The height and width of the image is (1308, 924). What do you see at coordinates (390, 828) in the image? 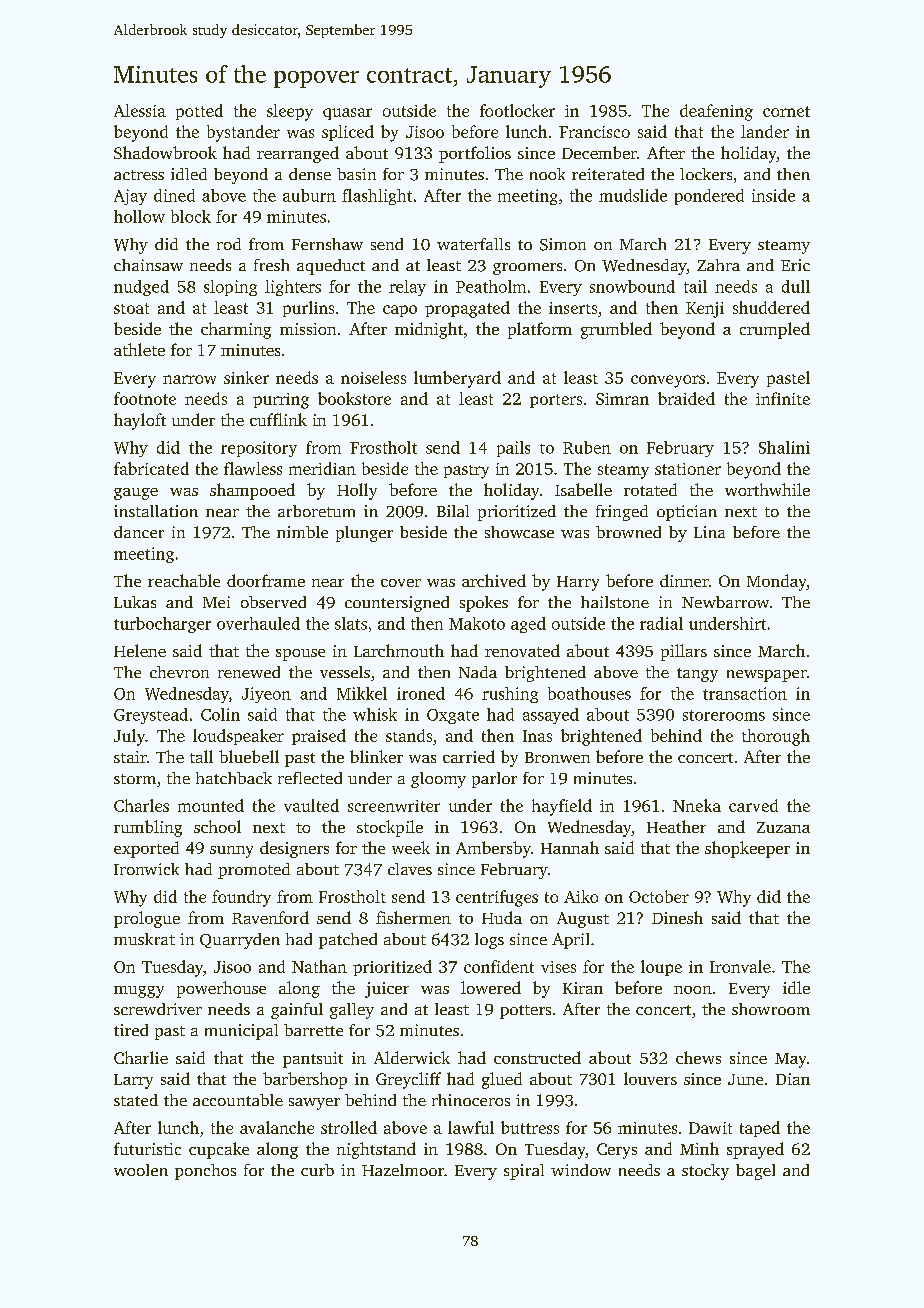
I see `stockpile` at bounding box center [390, 828].
